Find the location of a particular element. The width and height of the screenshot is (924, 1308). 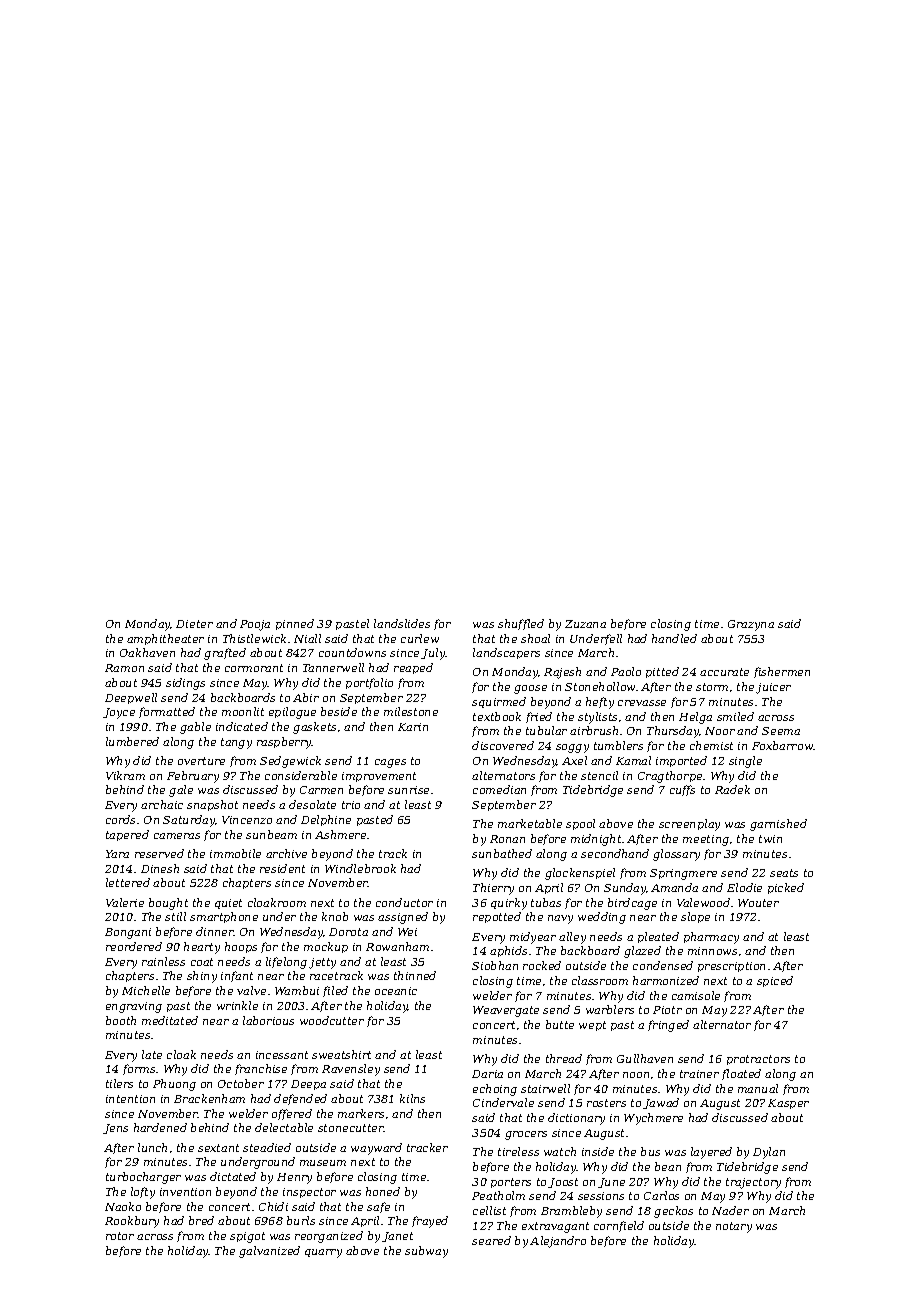

picked is located at coordinates (786, 888).
